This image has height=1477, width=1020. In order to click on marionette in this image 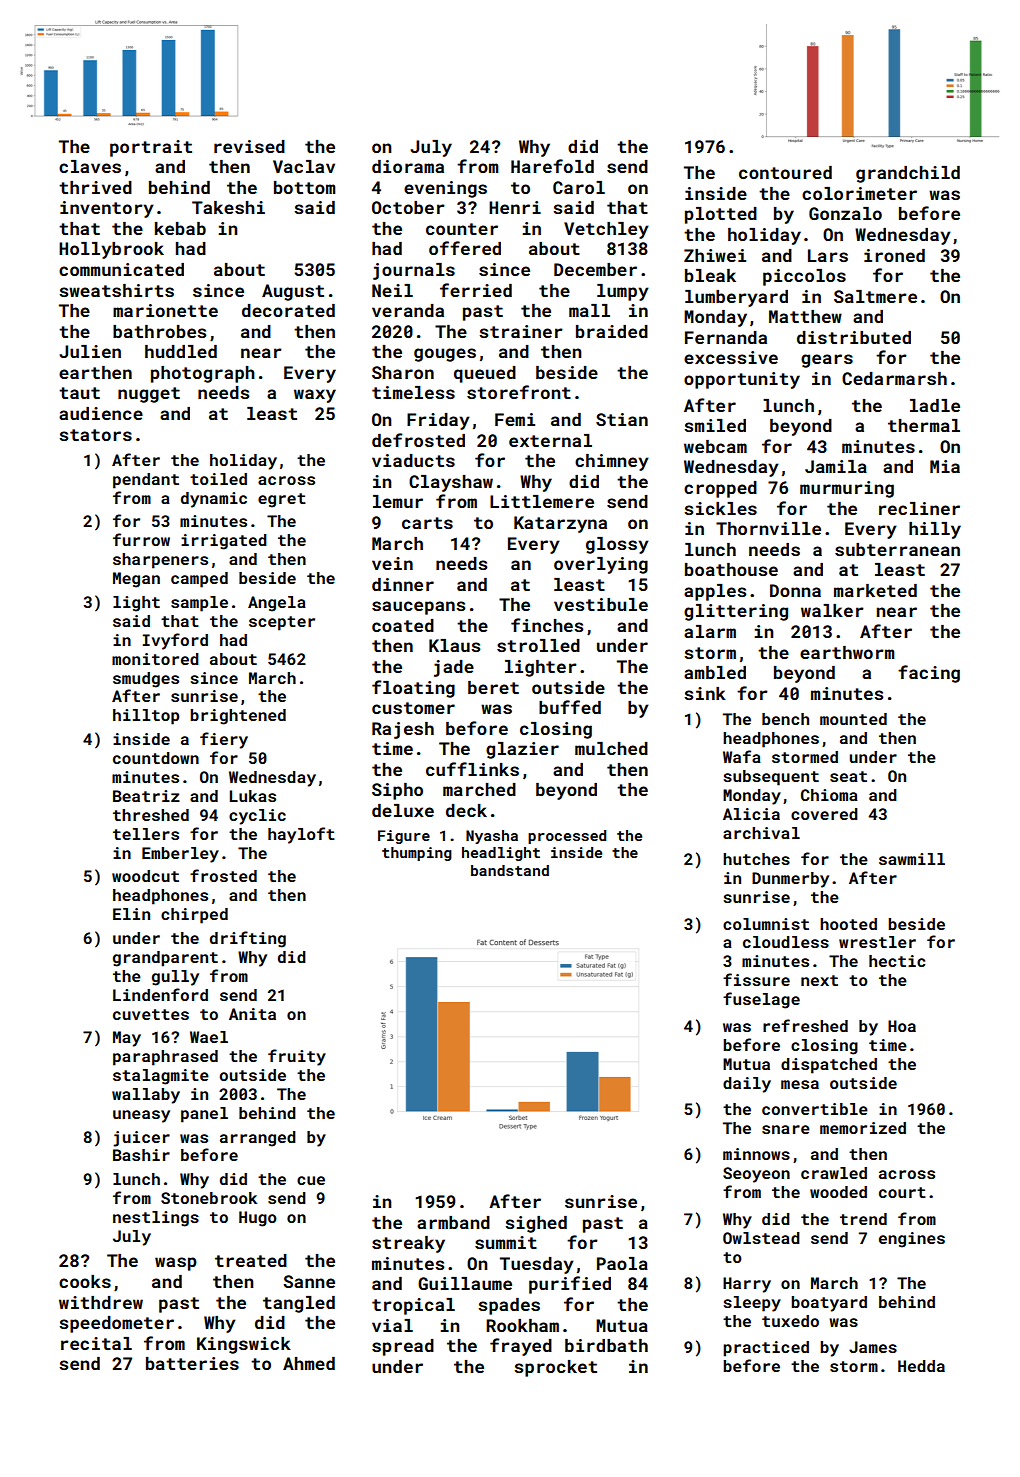, I will do `click(165, 310)`.
